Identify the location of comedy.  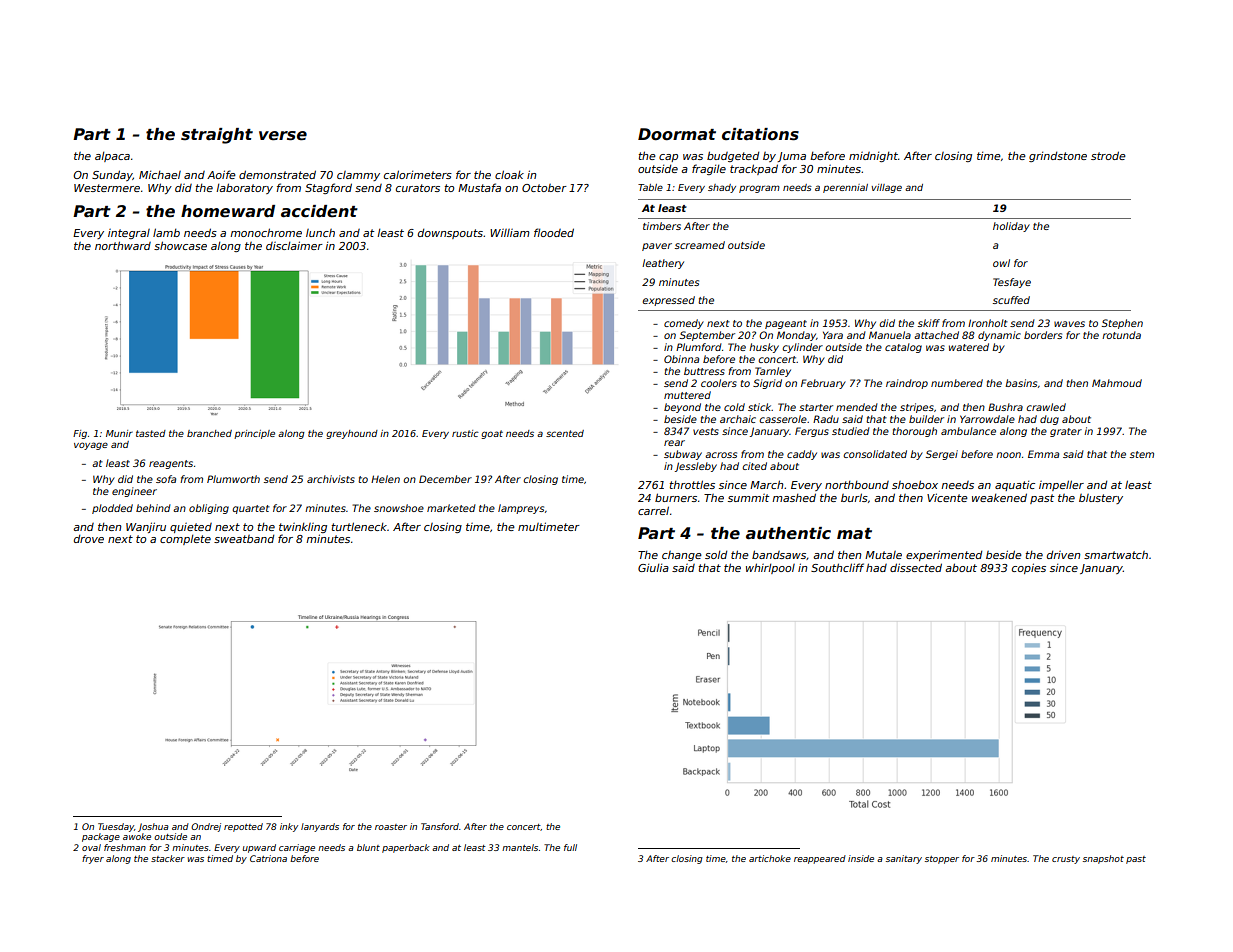
(684, 324).
